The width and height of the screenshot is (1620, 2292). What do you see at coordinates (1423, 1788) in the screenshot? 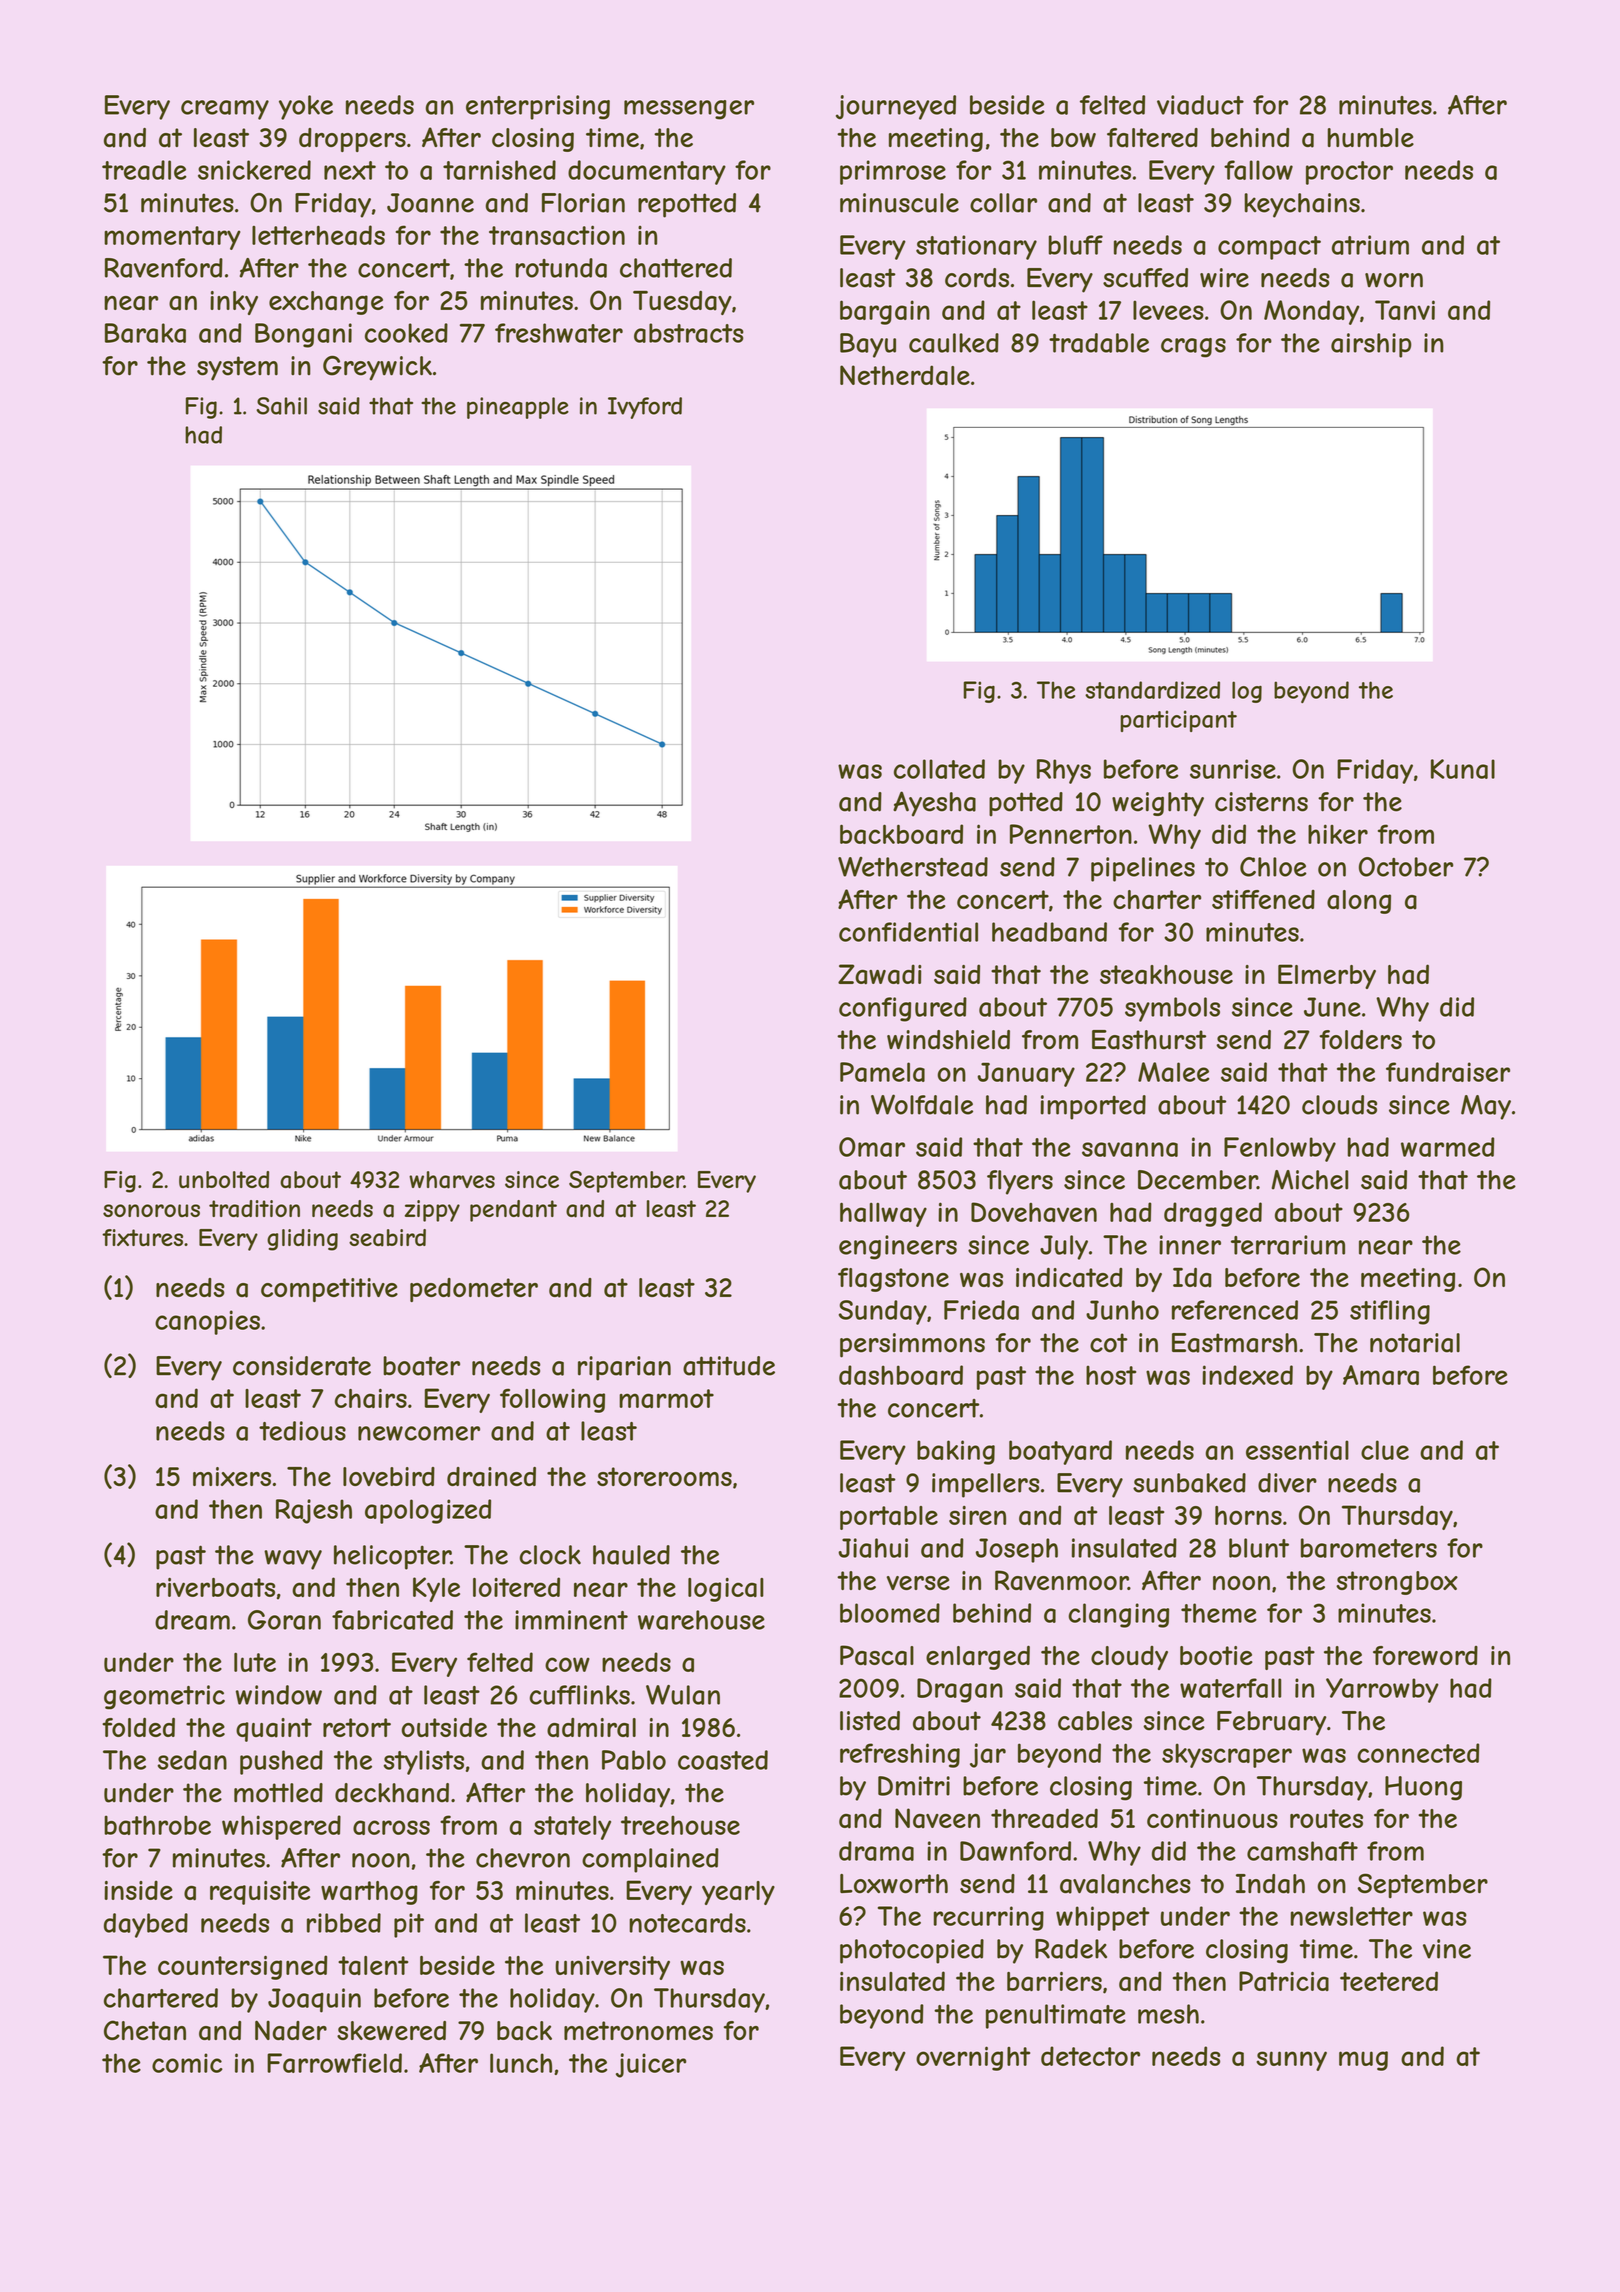
I see `Huong` at bounding box center [1423, 1788].
